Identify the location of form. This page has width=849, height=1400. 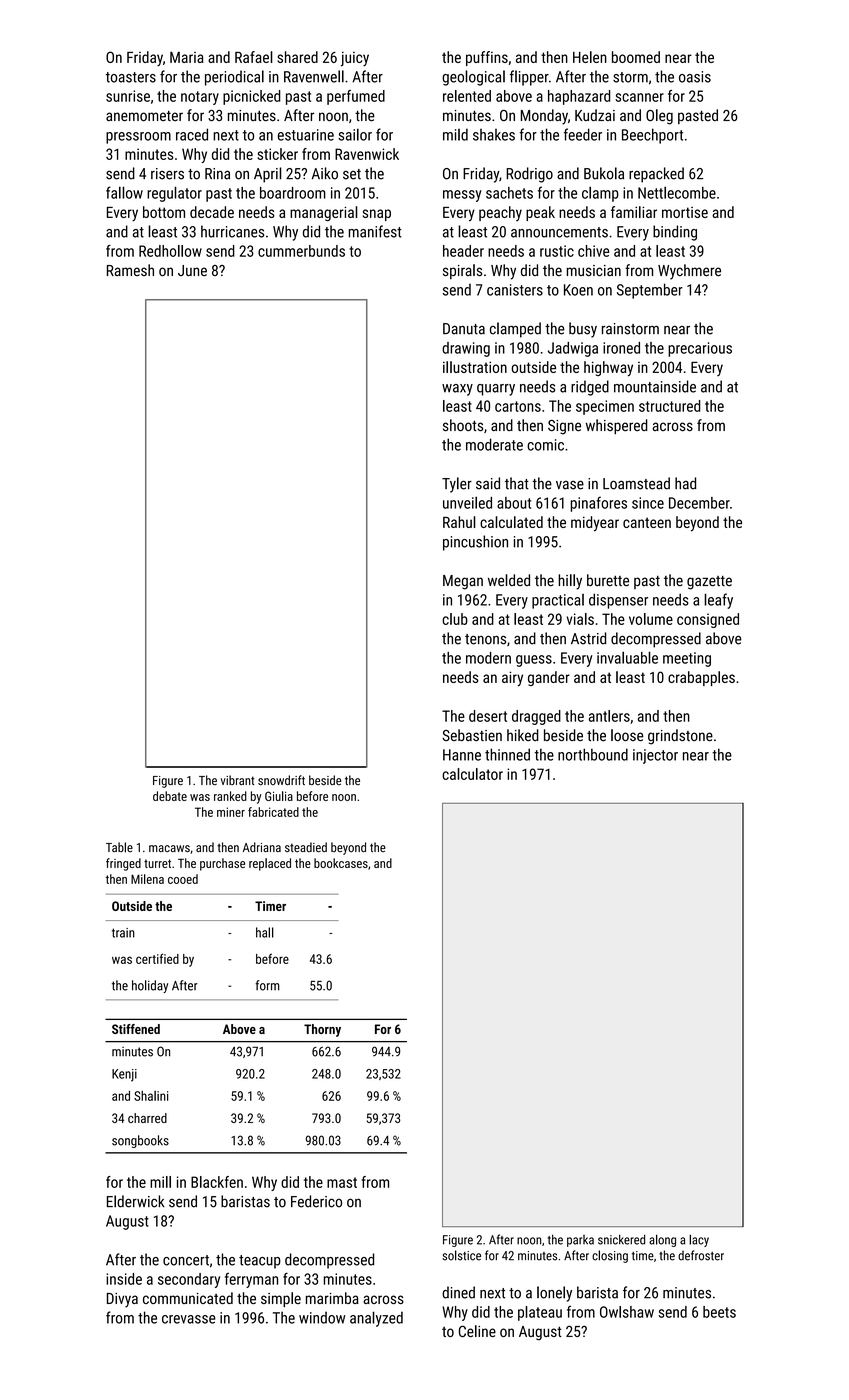
(268, 985).
